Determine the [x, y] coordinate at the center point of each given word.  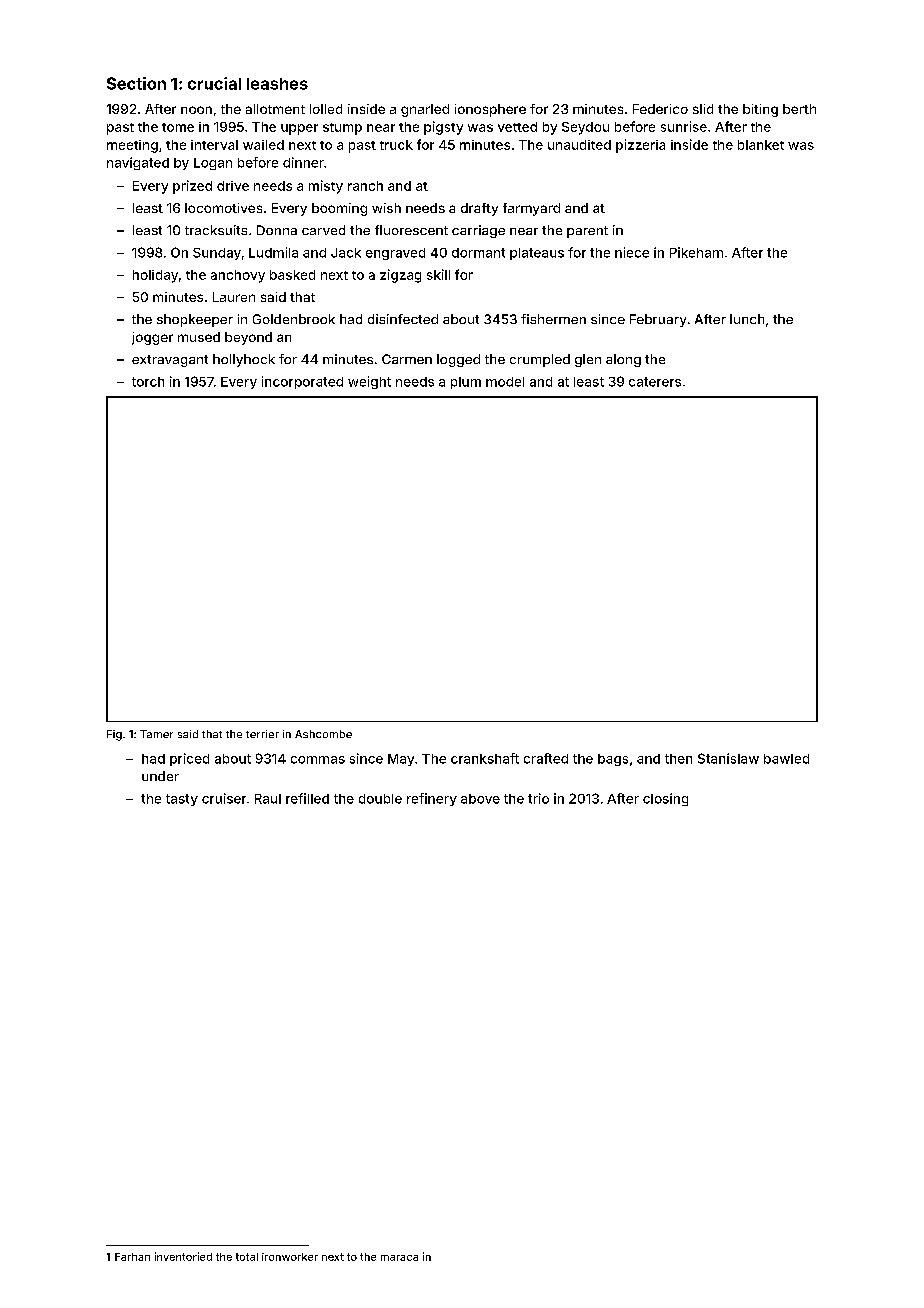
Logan [213, 164]
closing [665, 799]
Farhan [132, 1257]
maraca [399, 1258]
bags [613, 760]
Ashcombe [323, 734]
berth [799, 109]
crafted [546, 758]
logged [458, 360]
